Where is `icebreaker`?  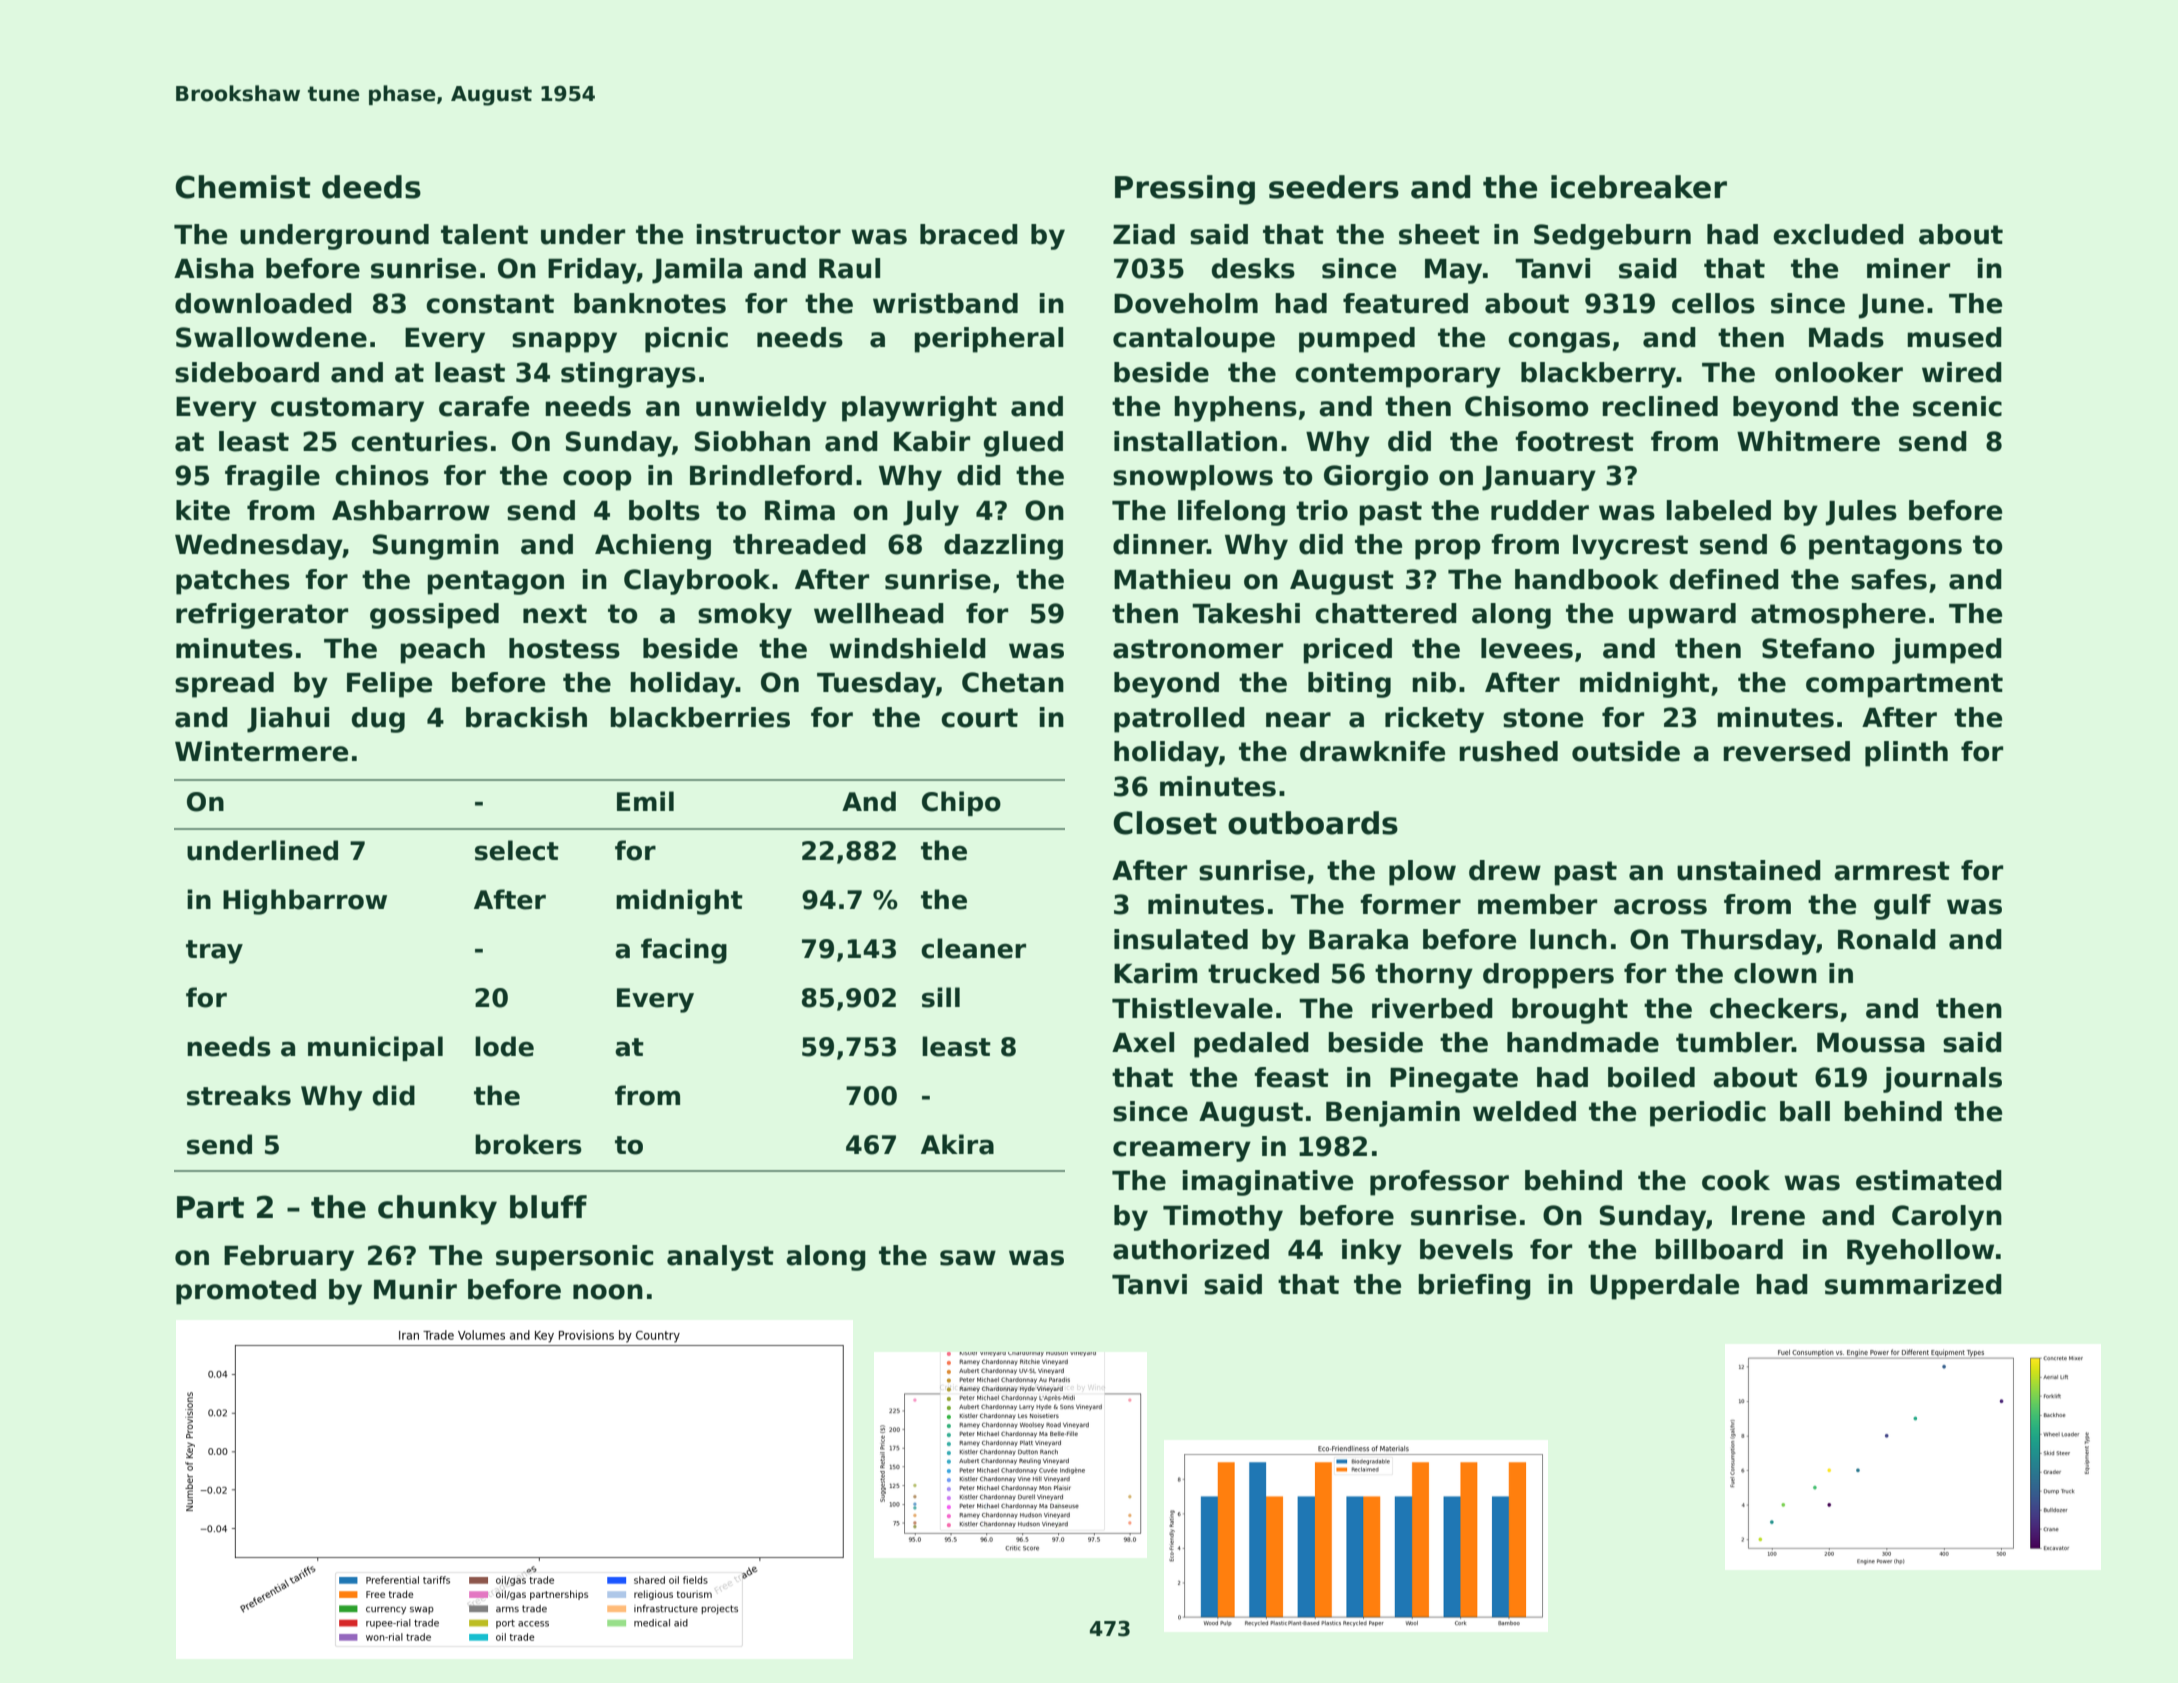 icebreaker is located at coordinates (1639, 187).
